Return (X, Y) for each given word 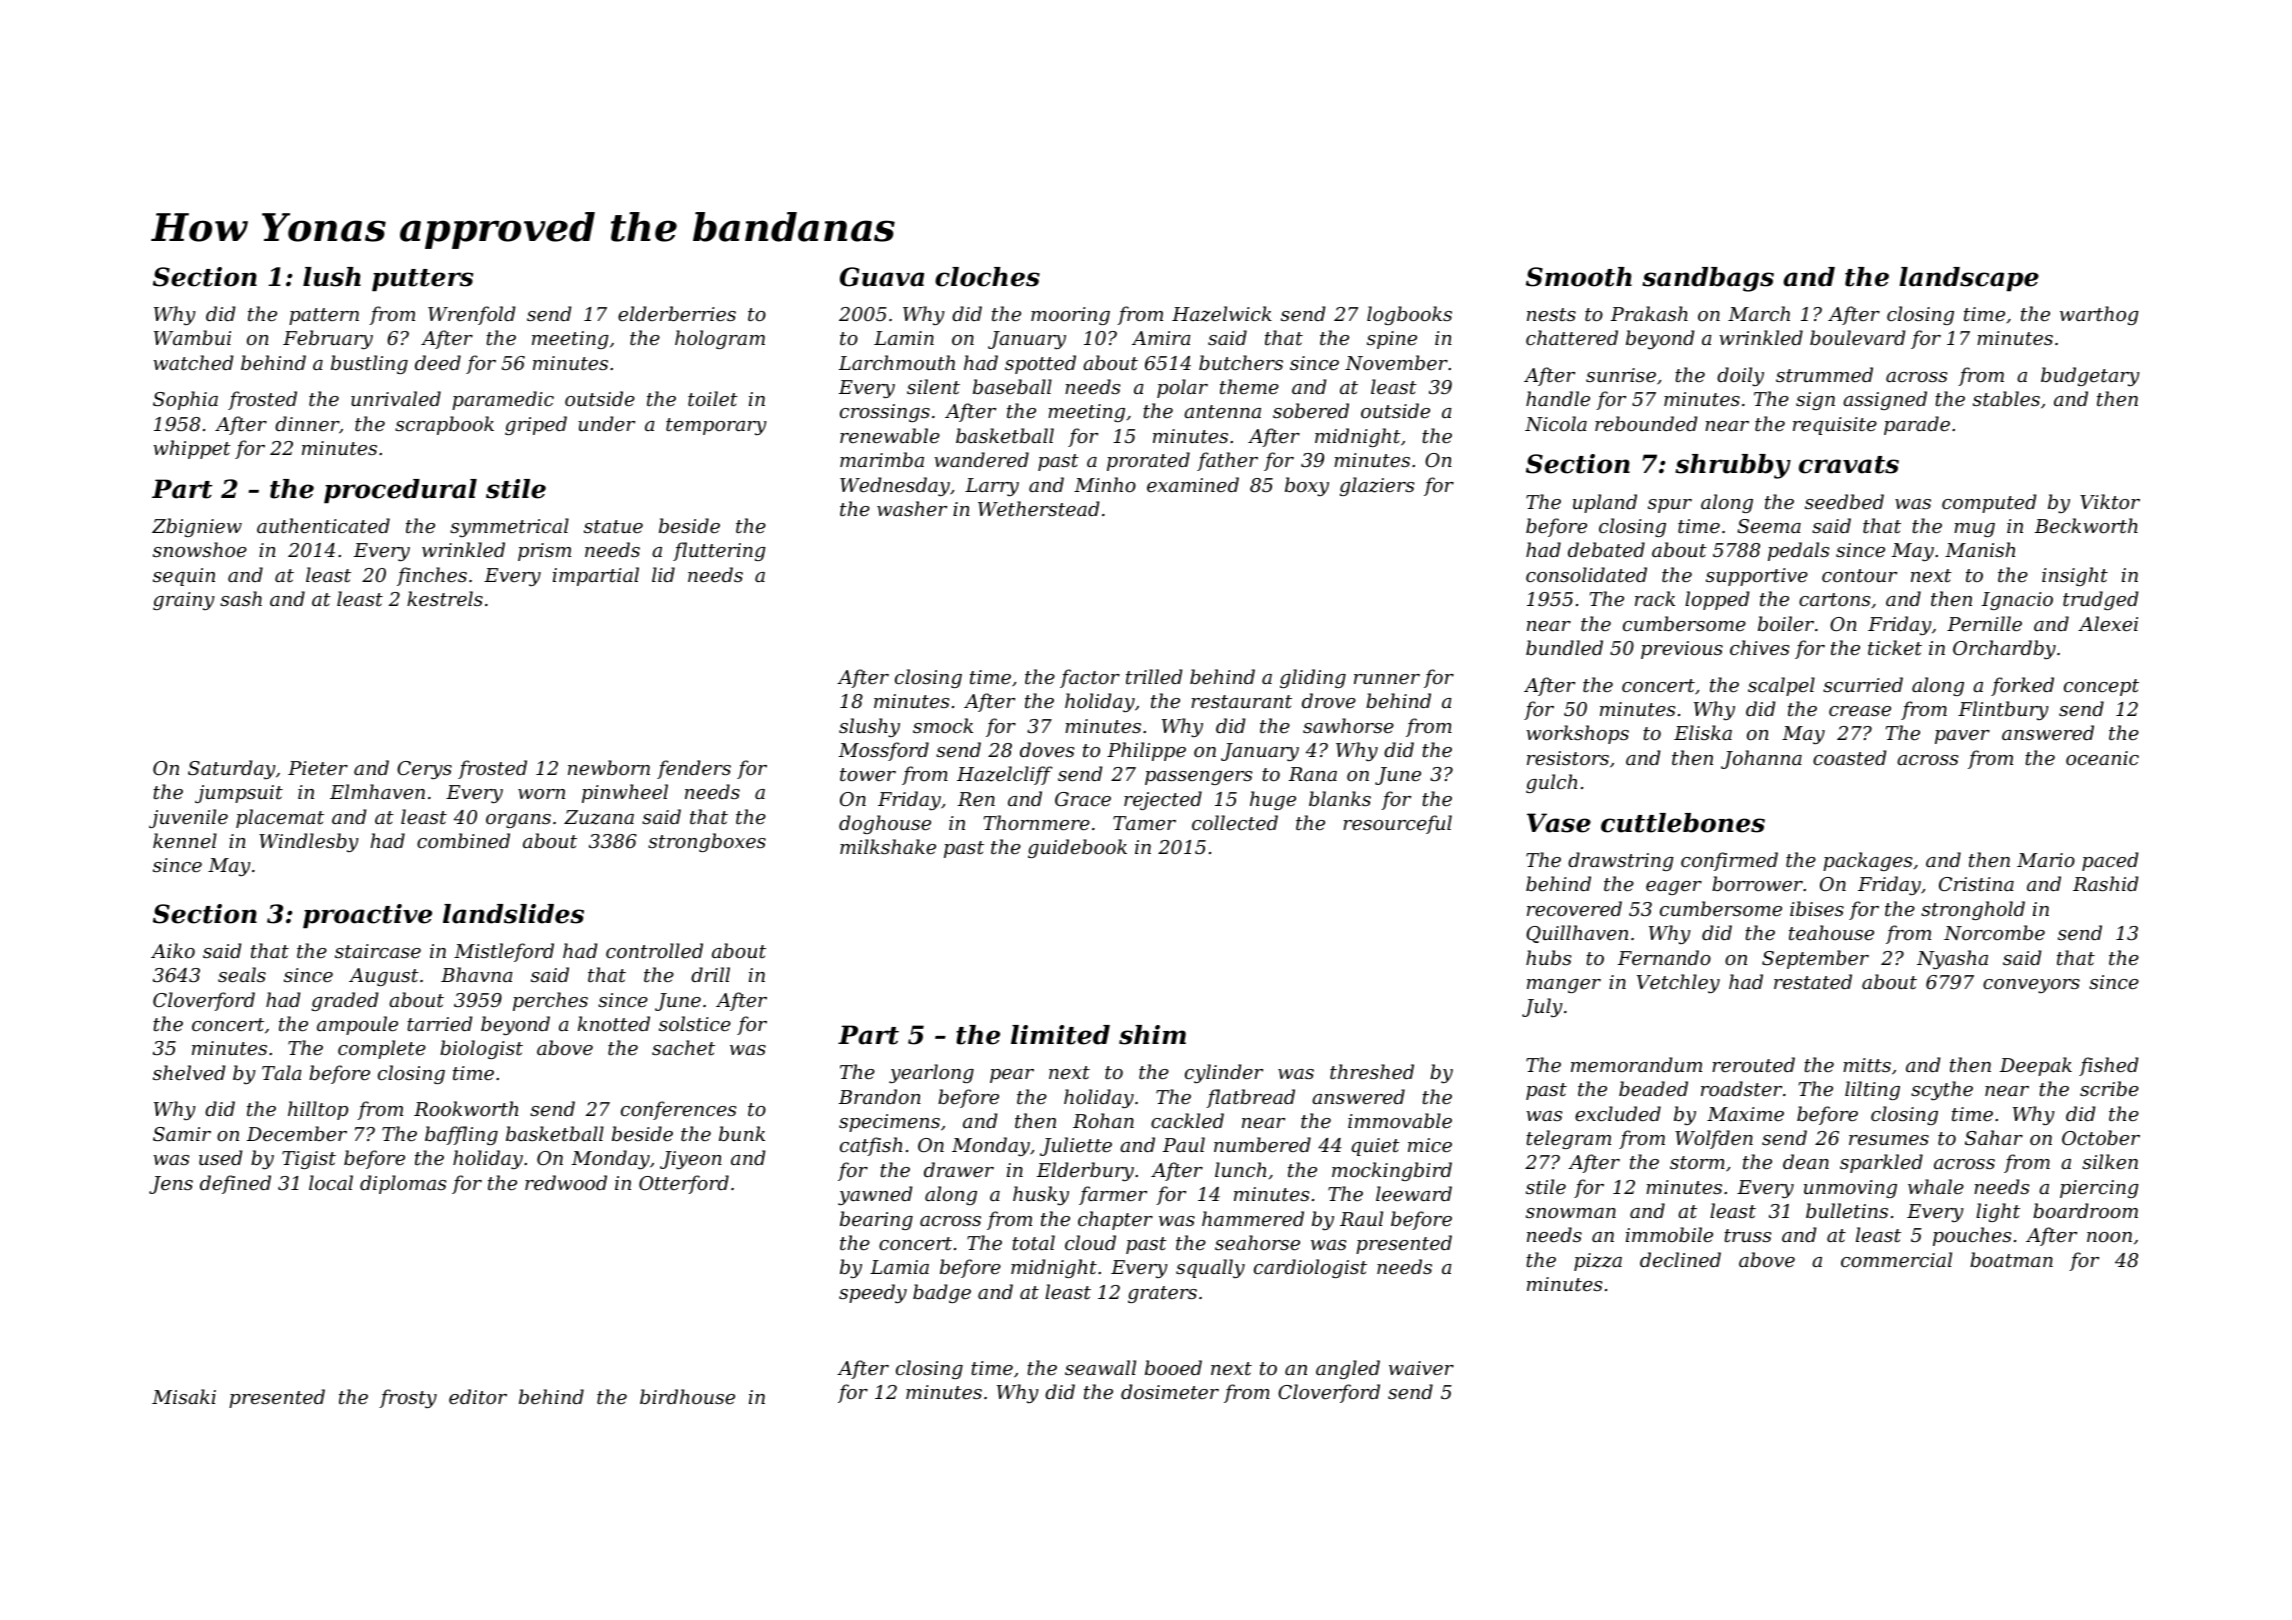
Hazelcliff (1005, 775)
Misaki (184, 1396)
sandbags (1708, 279)
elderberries (677, 313)
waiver (1421, 1368)
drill (710, 974)
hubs (1548, 957)
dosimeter (1170, 1391)
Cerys (424, 770)
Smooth (1579, 277)
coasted (1849, 757)
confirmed (1729, 861)
